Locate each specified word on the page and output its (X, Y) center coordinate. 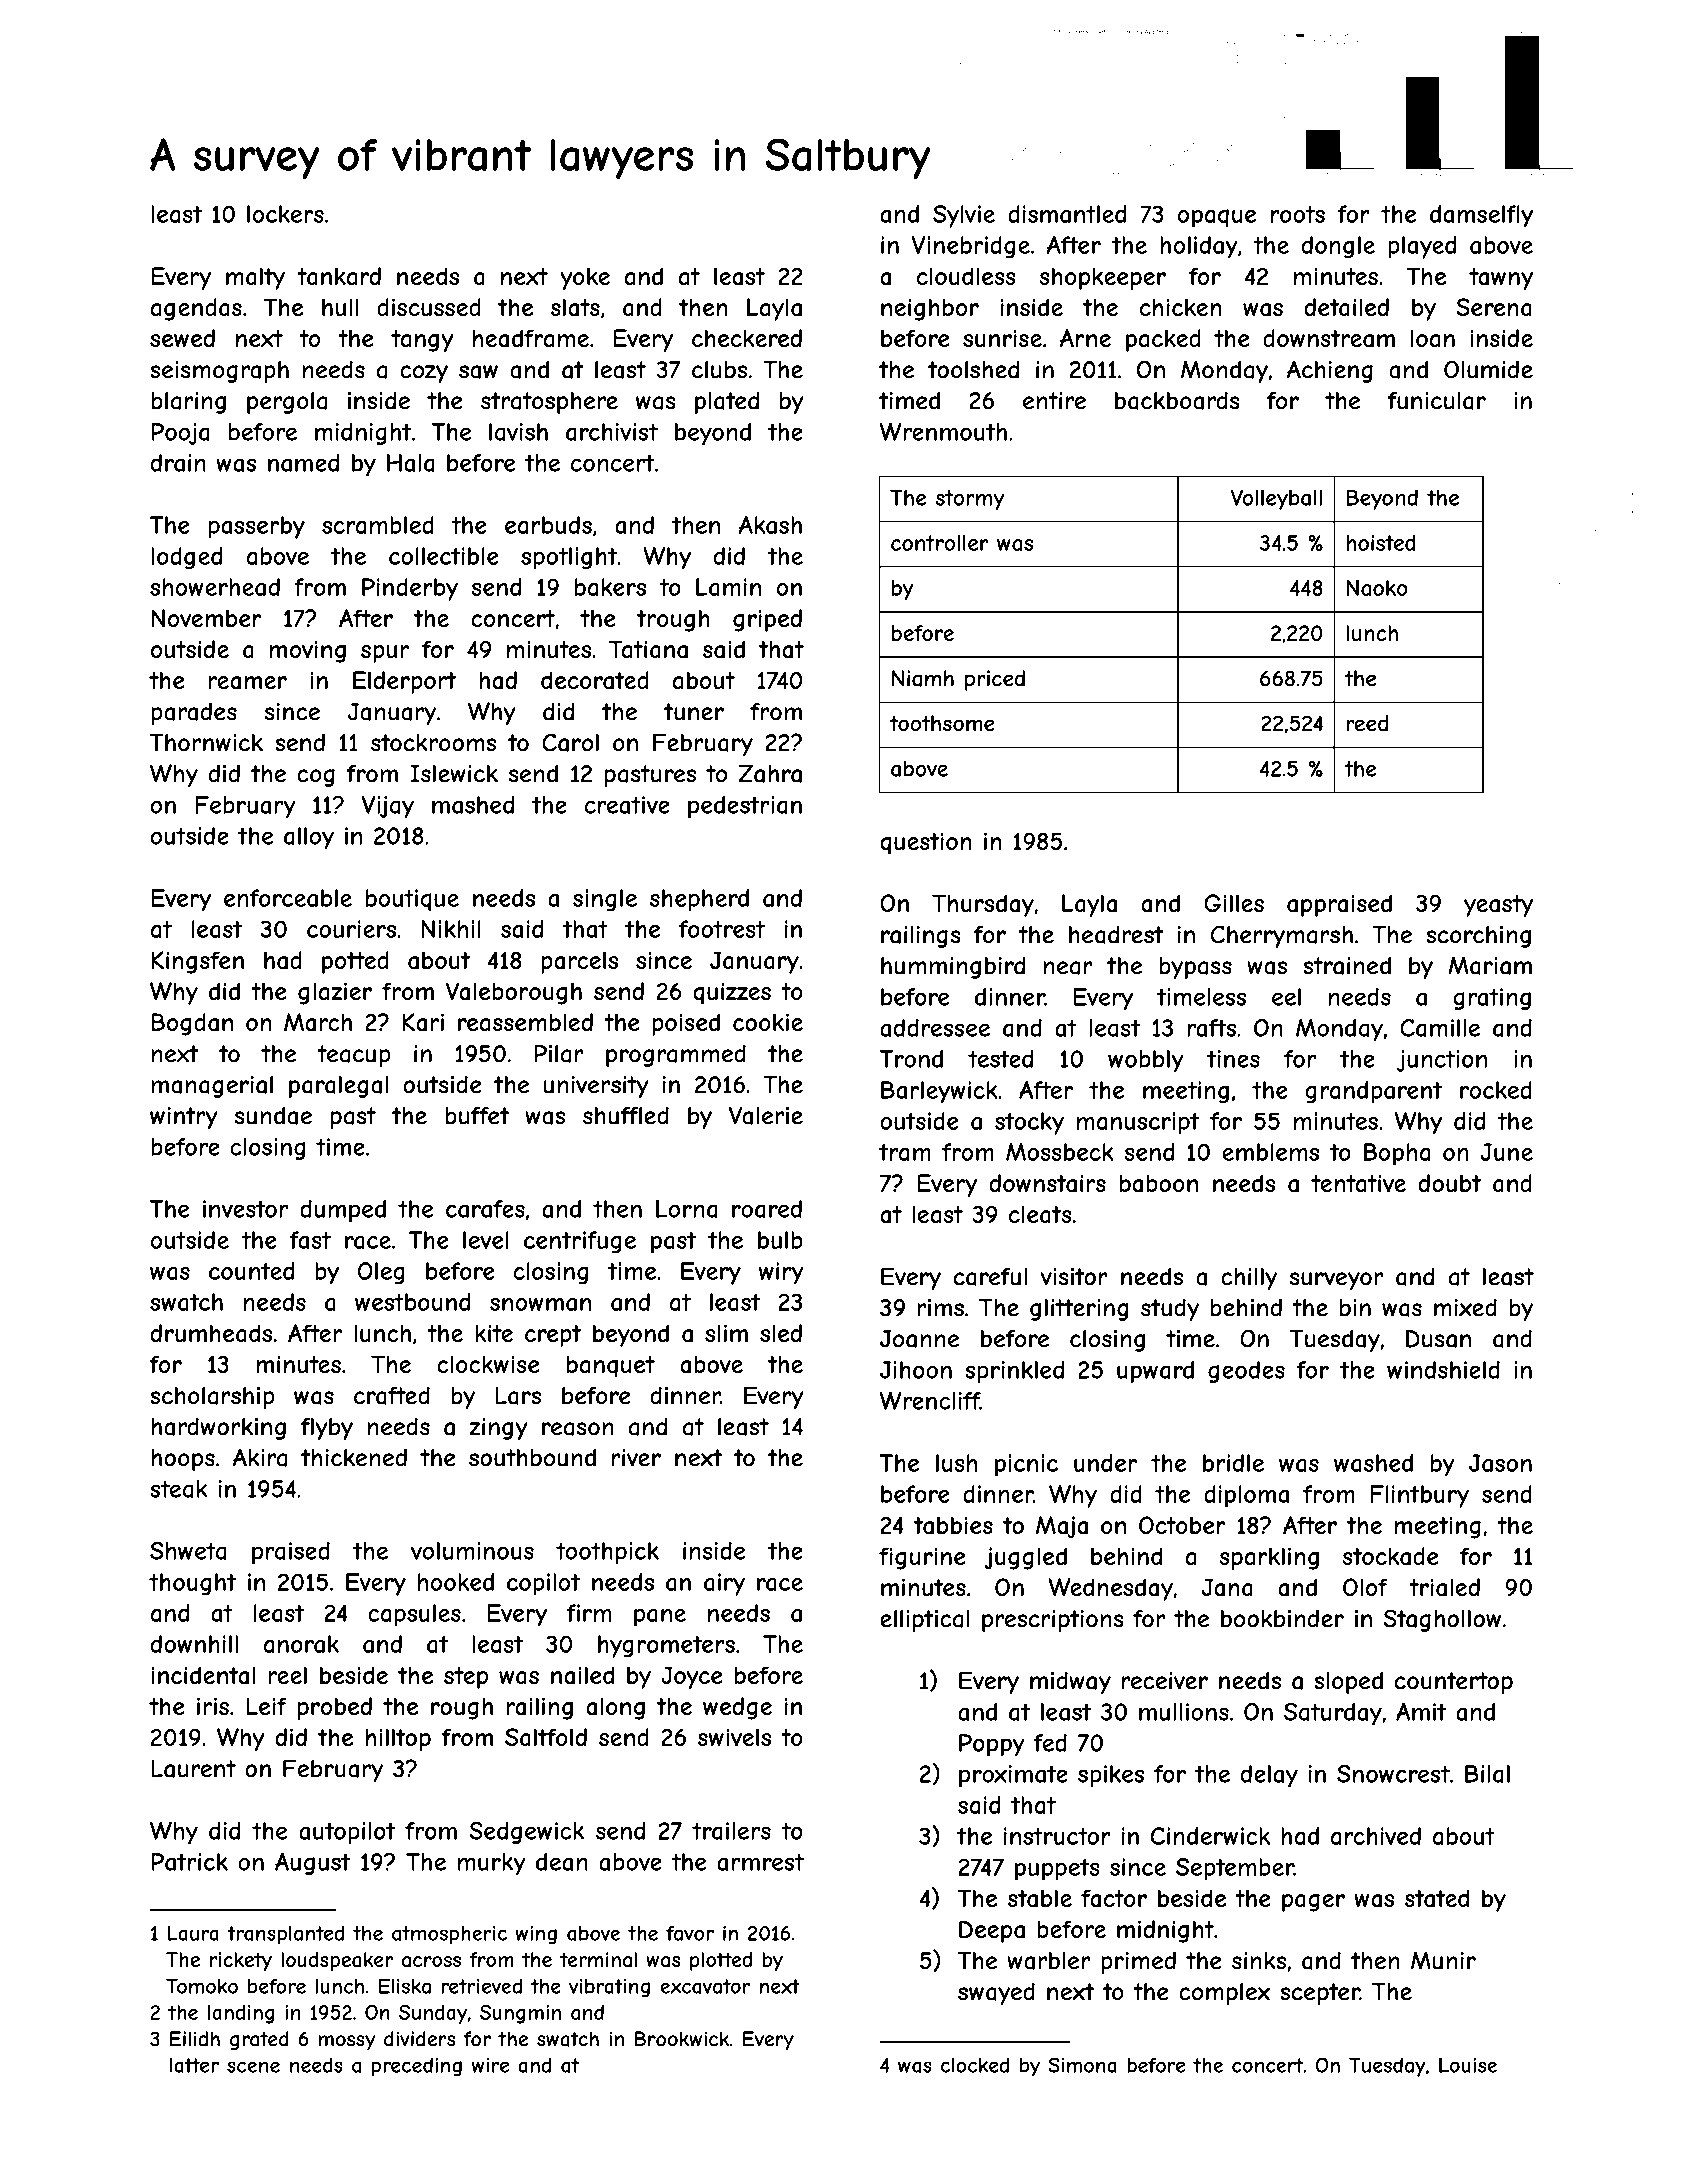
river (636, 1458)
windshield (1443, 1370)
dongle (1338, 247)
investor (245, 1209)
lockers (285, 214)
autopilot (347, 1833)
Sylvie (964, 216)
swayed (996, 1993)
